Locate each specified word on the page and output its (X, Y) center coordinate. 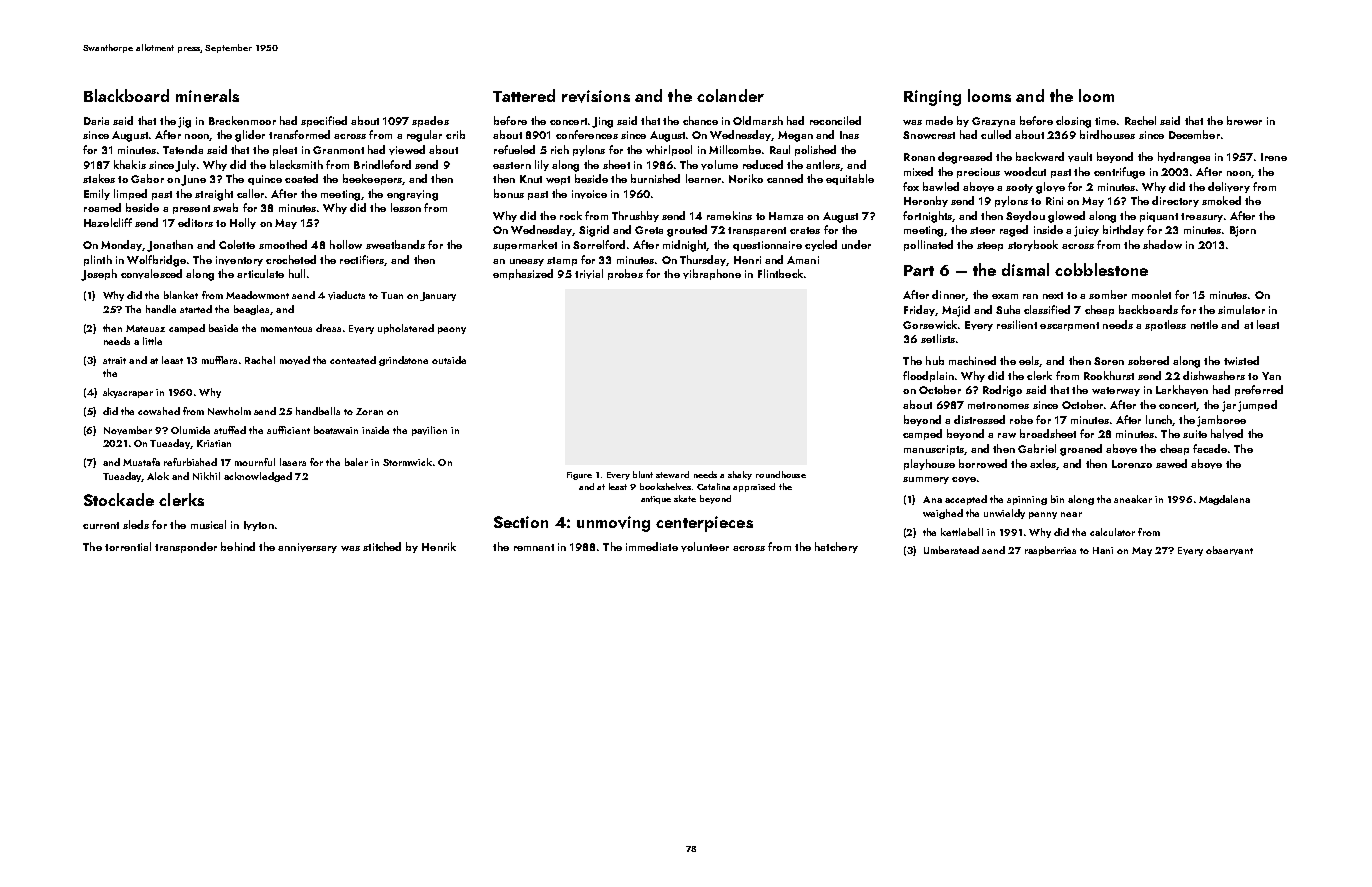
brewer (1244, 120)
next (1053, 295)
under (856, 244)
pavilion (429, 431)
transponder (186, 547)
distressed (979, 419)
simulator (1241, 309)
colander (730, 95)
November (128, 430)
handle (161, 309)
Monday (122, 245)
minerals (207, 95)
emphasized (523, 274)
